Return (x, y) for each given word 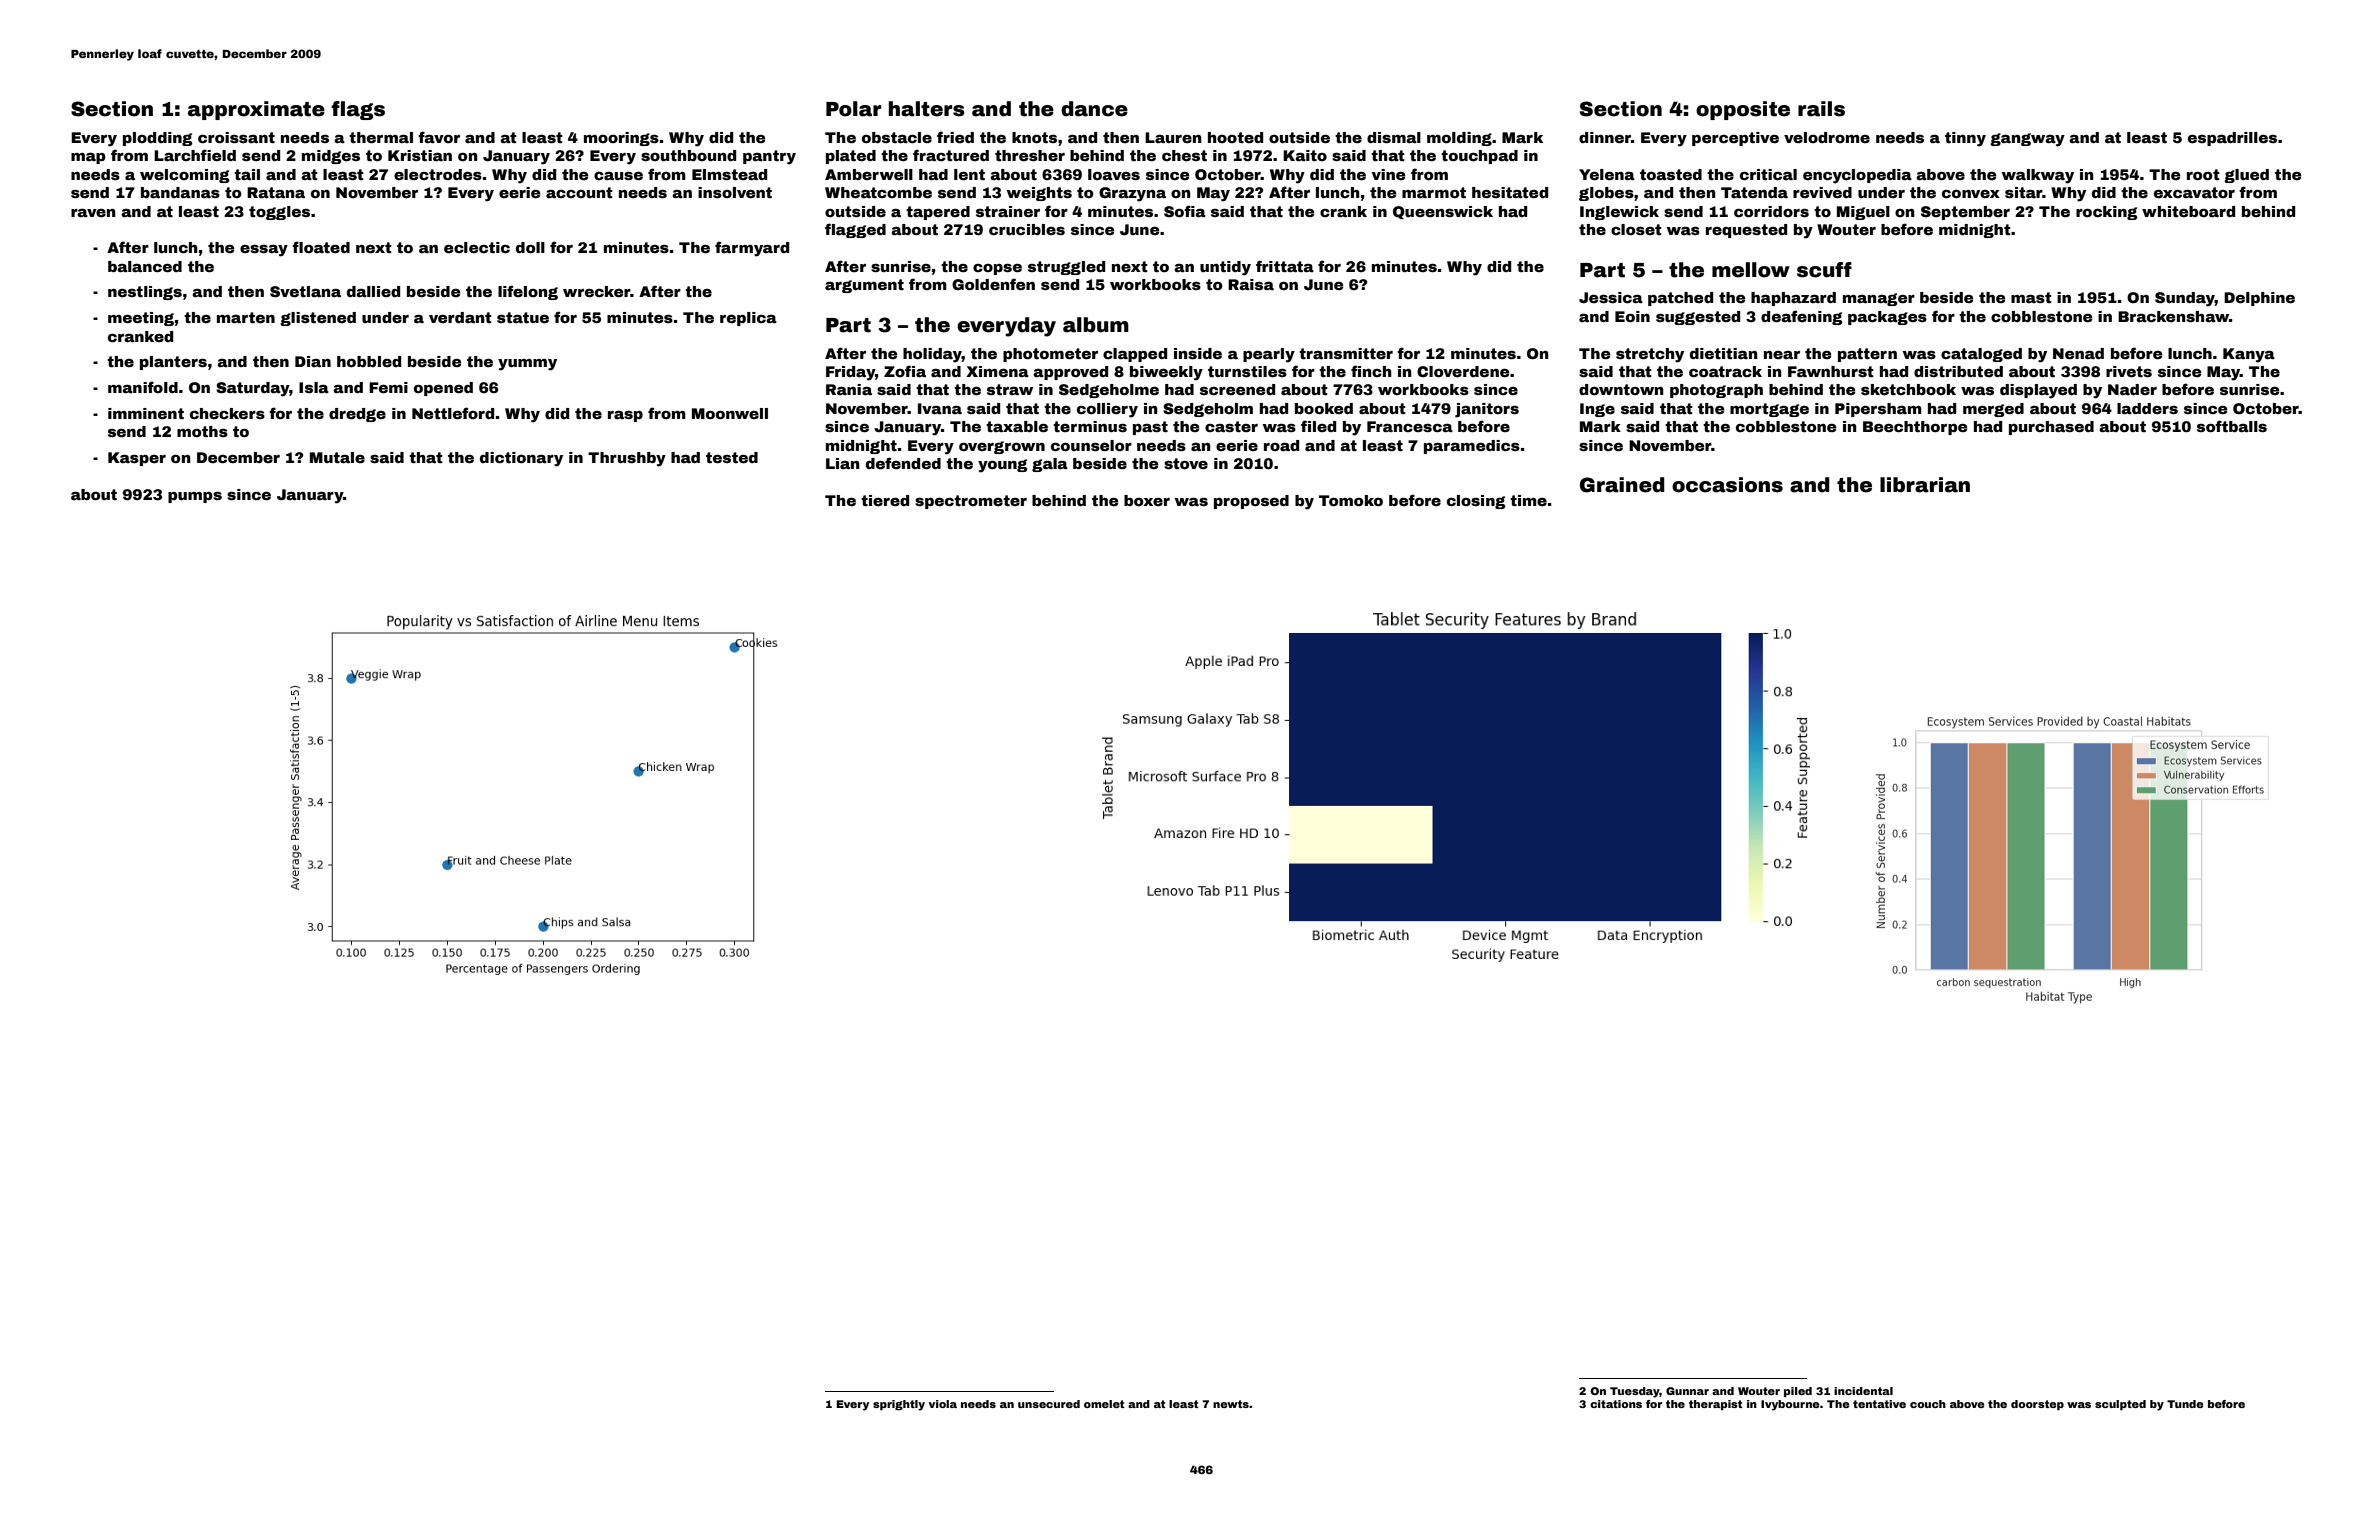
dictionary (521, 459)
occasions (1727, 485)
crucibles (1027, 229)
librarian (1925, 485)
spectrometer (971, 502)
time (1528, 500)
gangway (2027, 140)
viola (943, 1404)
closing (1476, 502)
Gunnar (1687, 1391)
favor (439, 137)
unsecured (1049, 1404)
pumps (195, 497)
